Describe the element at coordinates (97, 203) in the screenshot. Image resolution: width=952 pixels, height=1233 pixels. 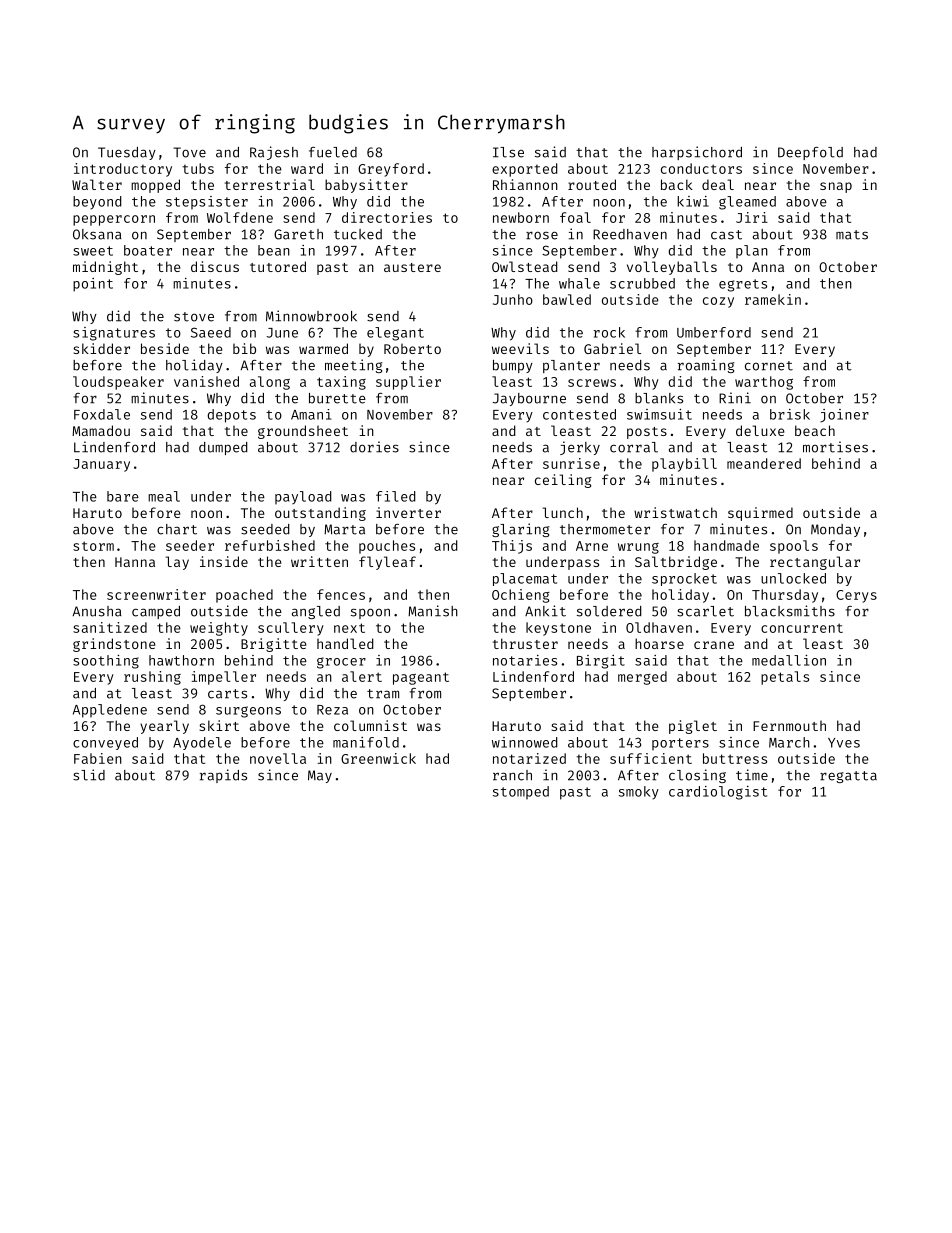
I see `beyond` at that location.
